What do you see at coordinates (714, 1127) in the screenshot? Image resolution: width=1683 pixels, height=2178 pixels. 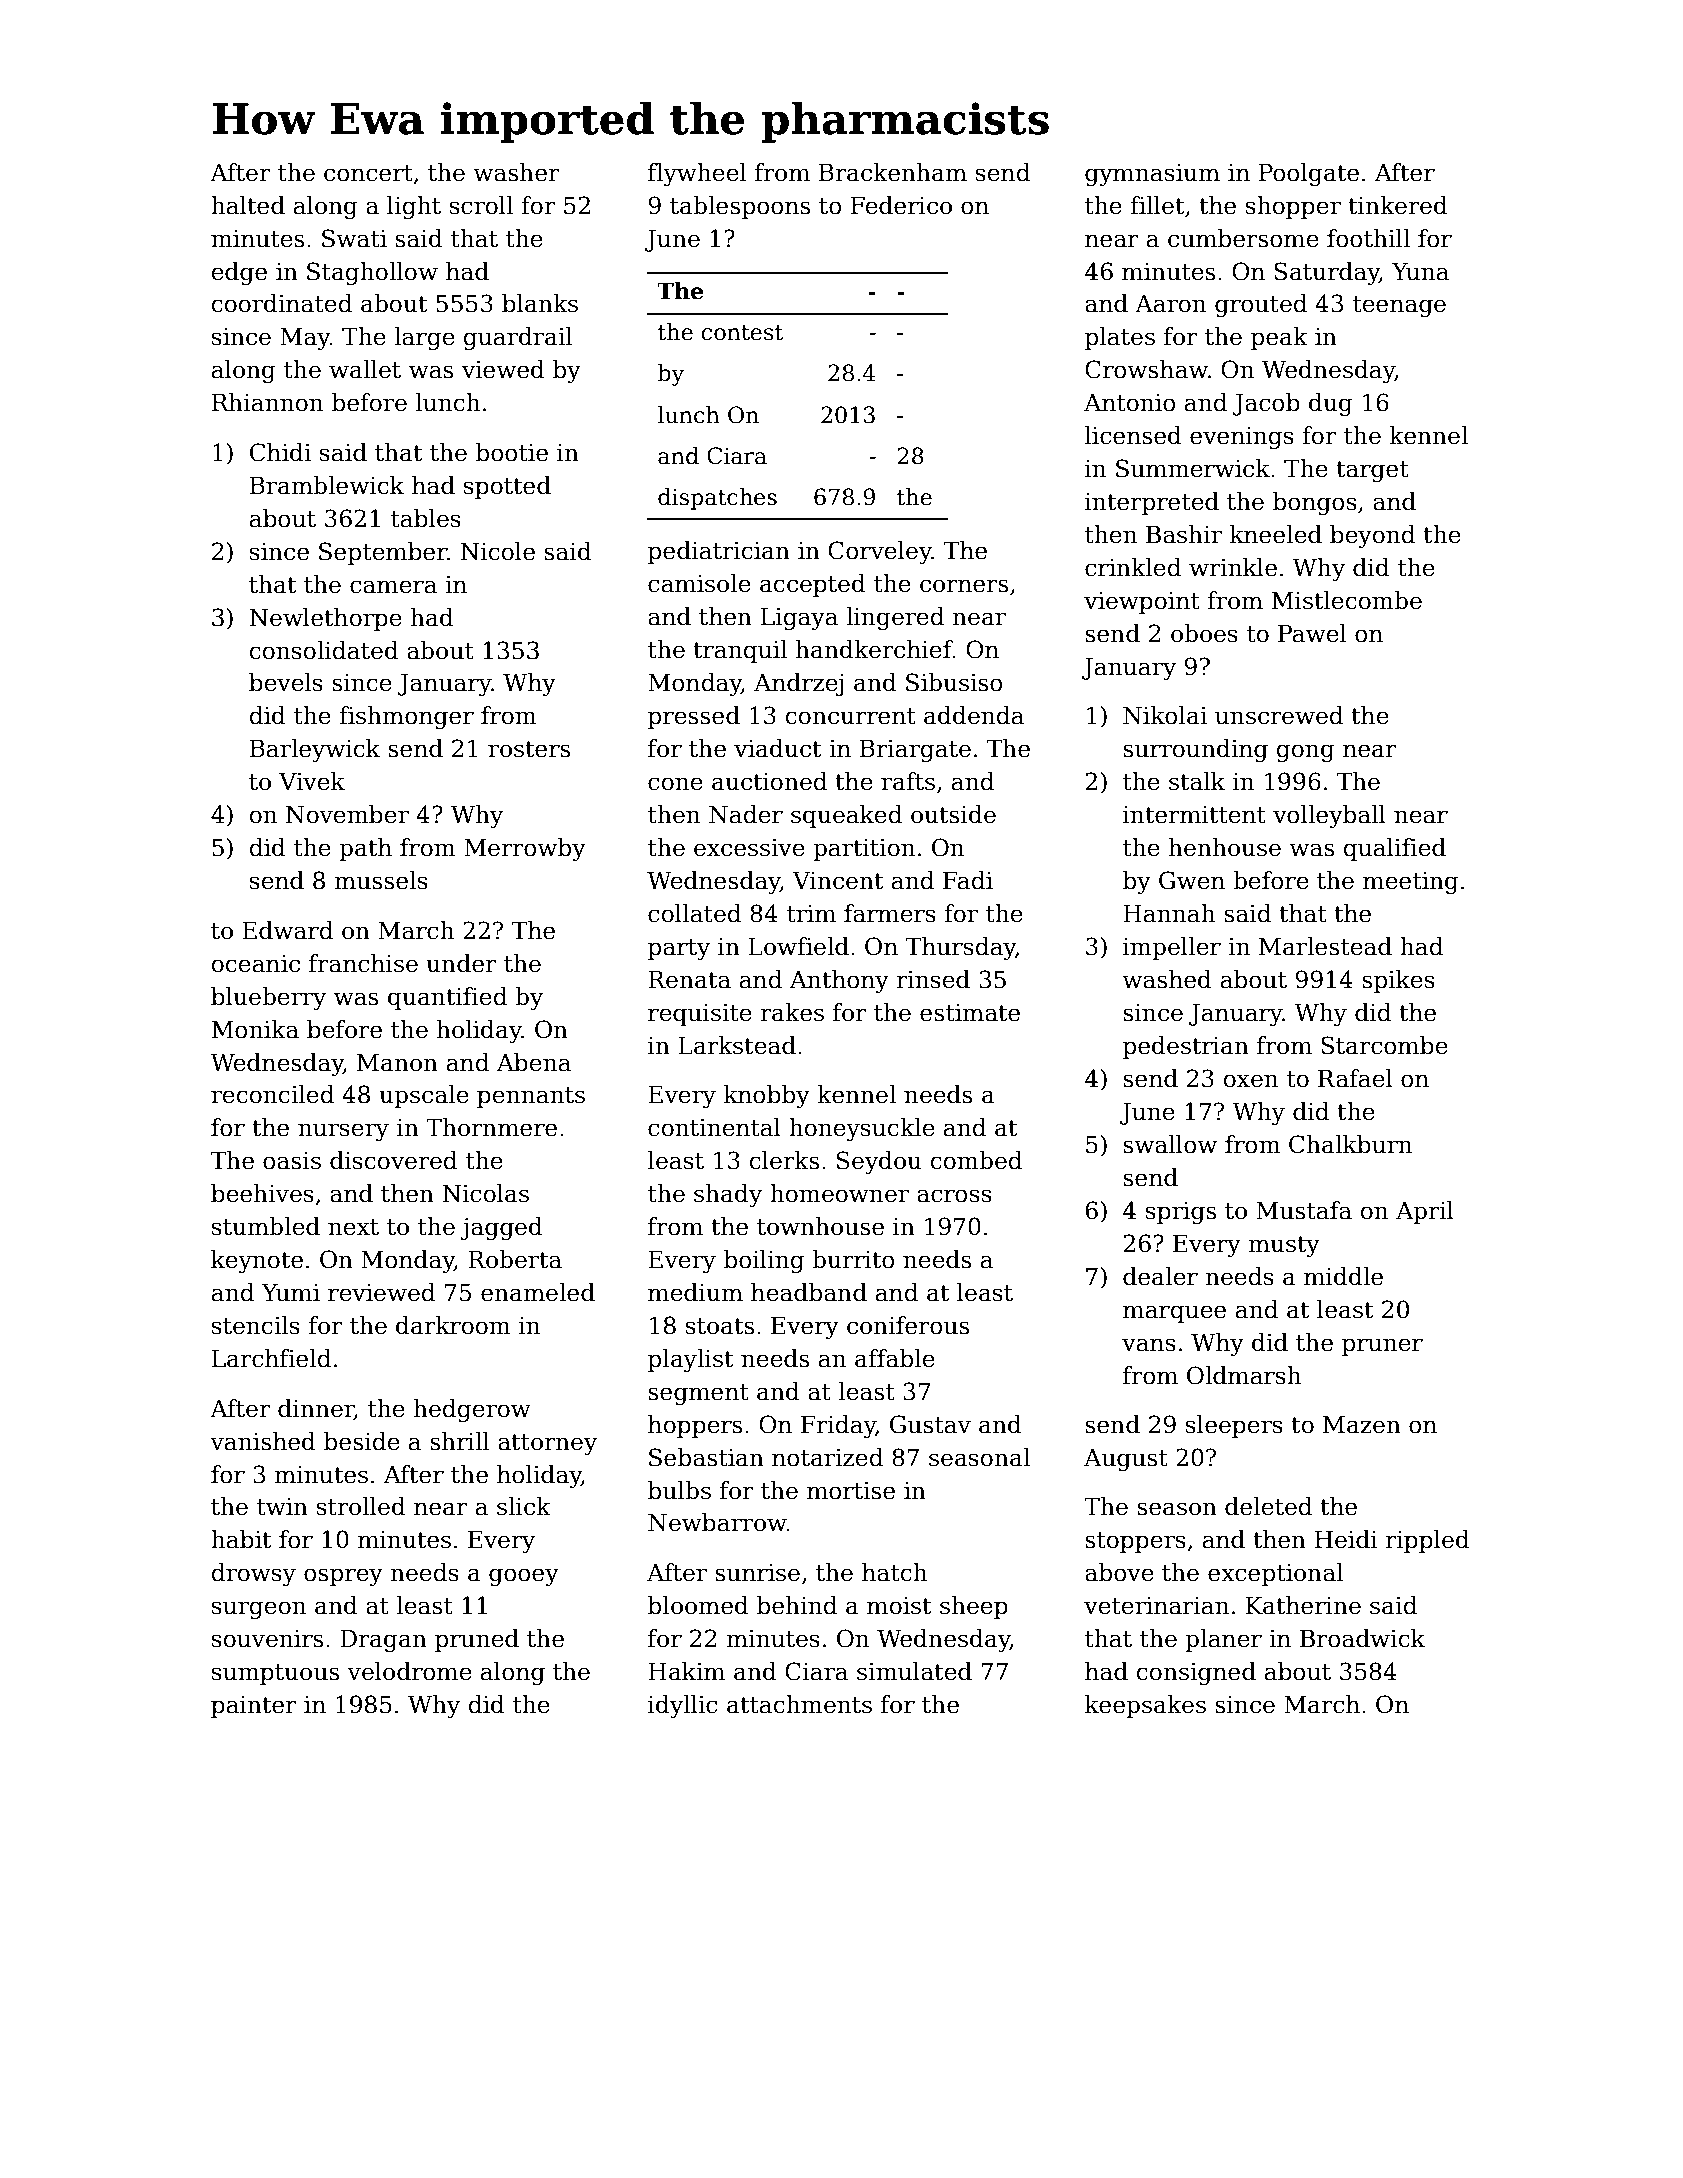 I see `continental` at bounding box center [714, 1127].
